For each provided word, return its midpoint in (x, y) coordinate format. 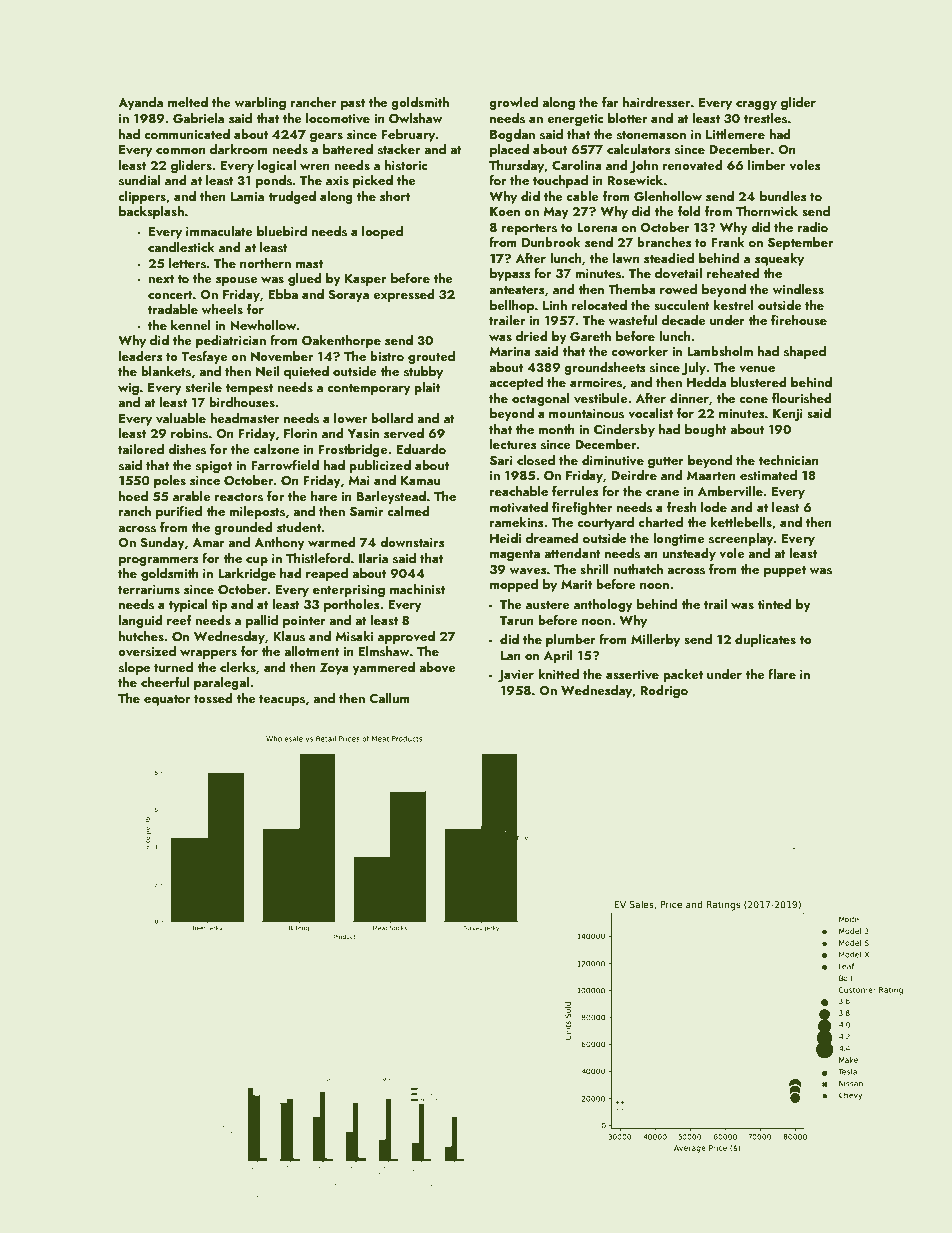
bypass (510, 274)
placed (509, 150)
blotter (627, 118)
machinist (417, 589)
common (181, 151)
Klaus (289, 636)
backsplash (151, 212)
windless (798, 289)
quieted (306, 372)
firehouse (799, 320)
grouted (431, 357)
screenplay (741, 539)
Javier (516, 676)
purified (179, 512)
